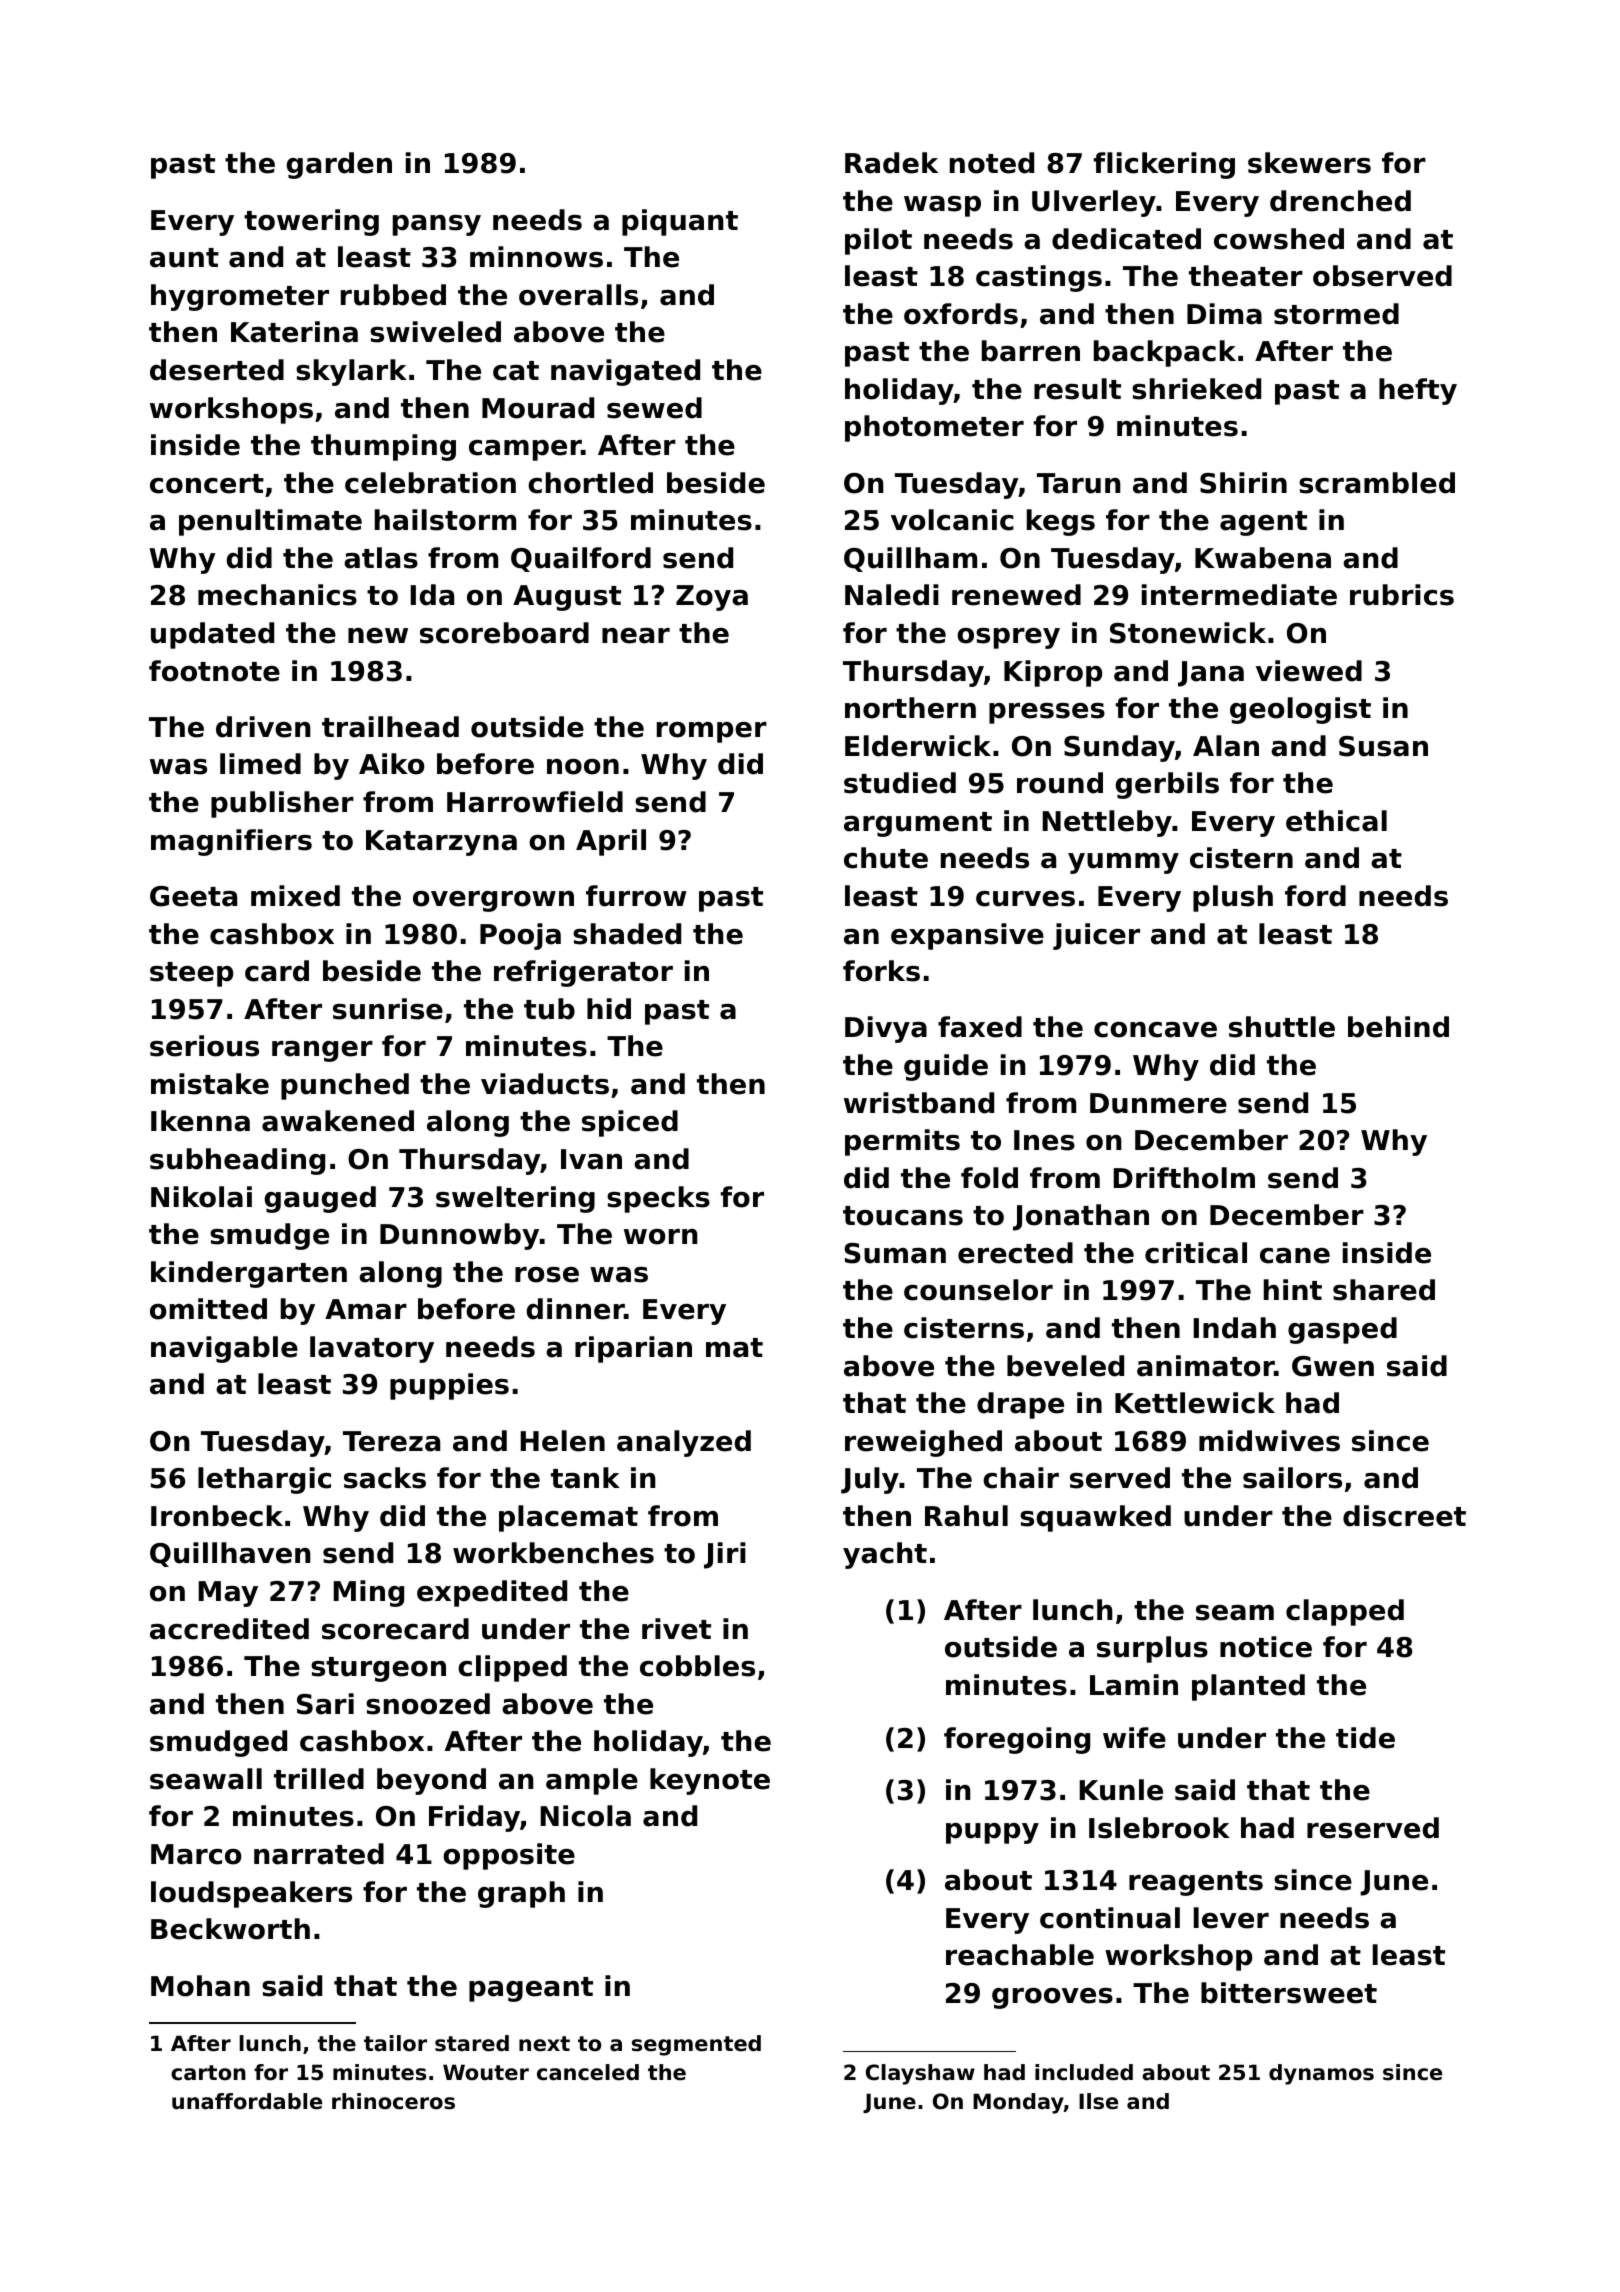  What do you see at coordinates (521, 1894) in the document?
I see `graph` at bounding box center [521, 1894].
